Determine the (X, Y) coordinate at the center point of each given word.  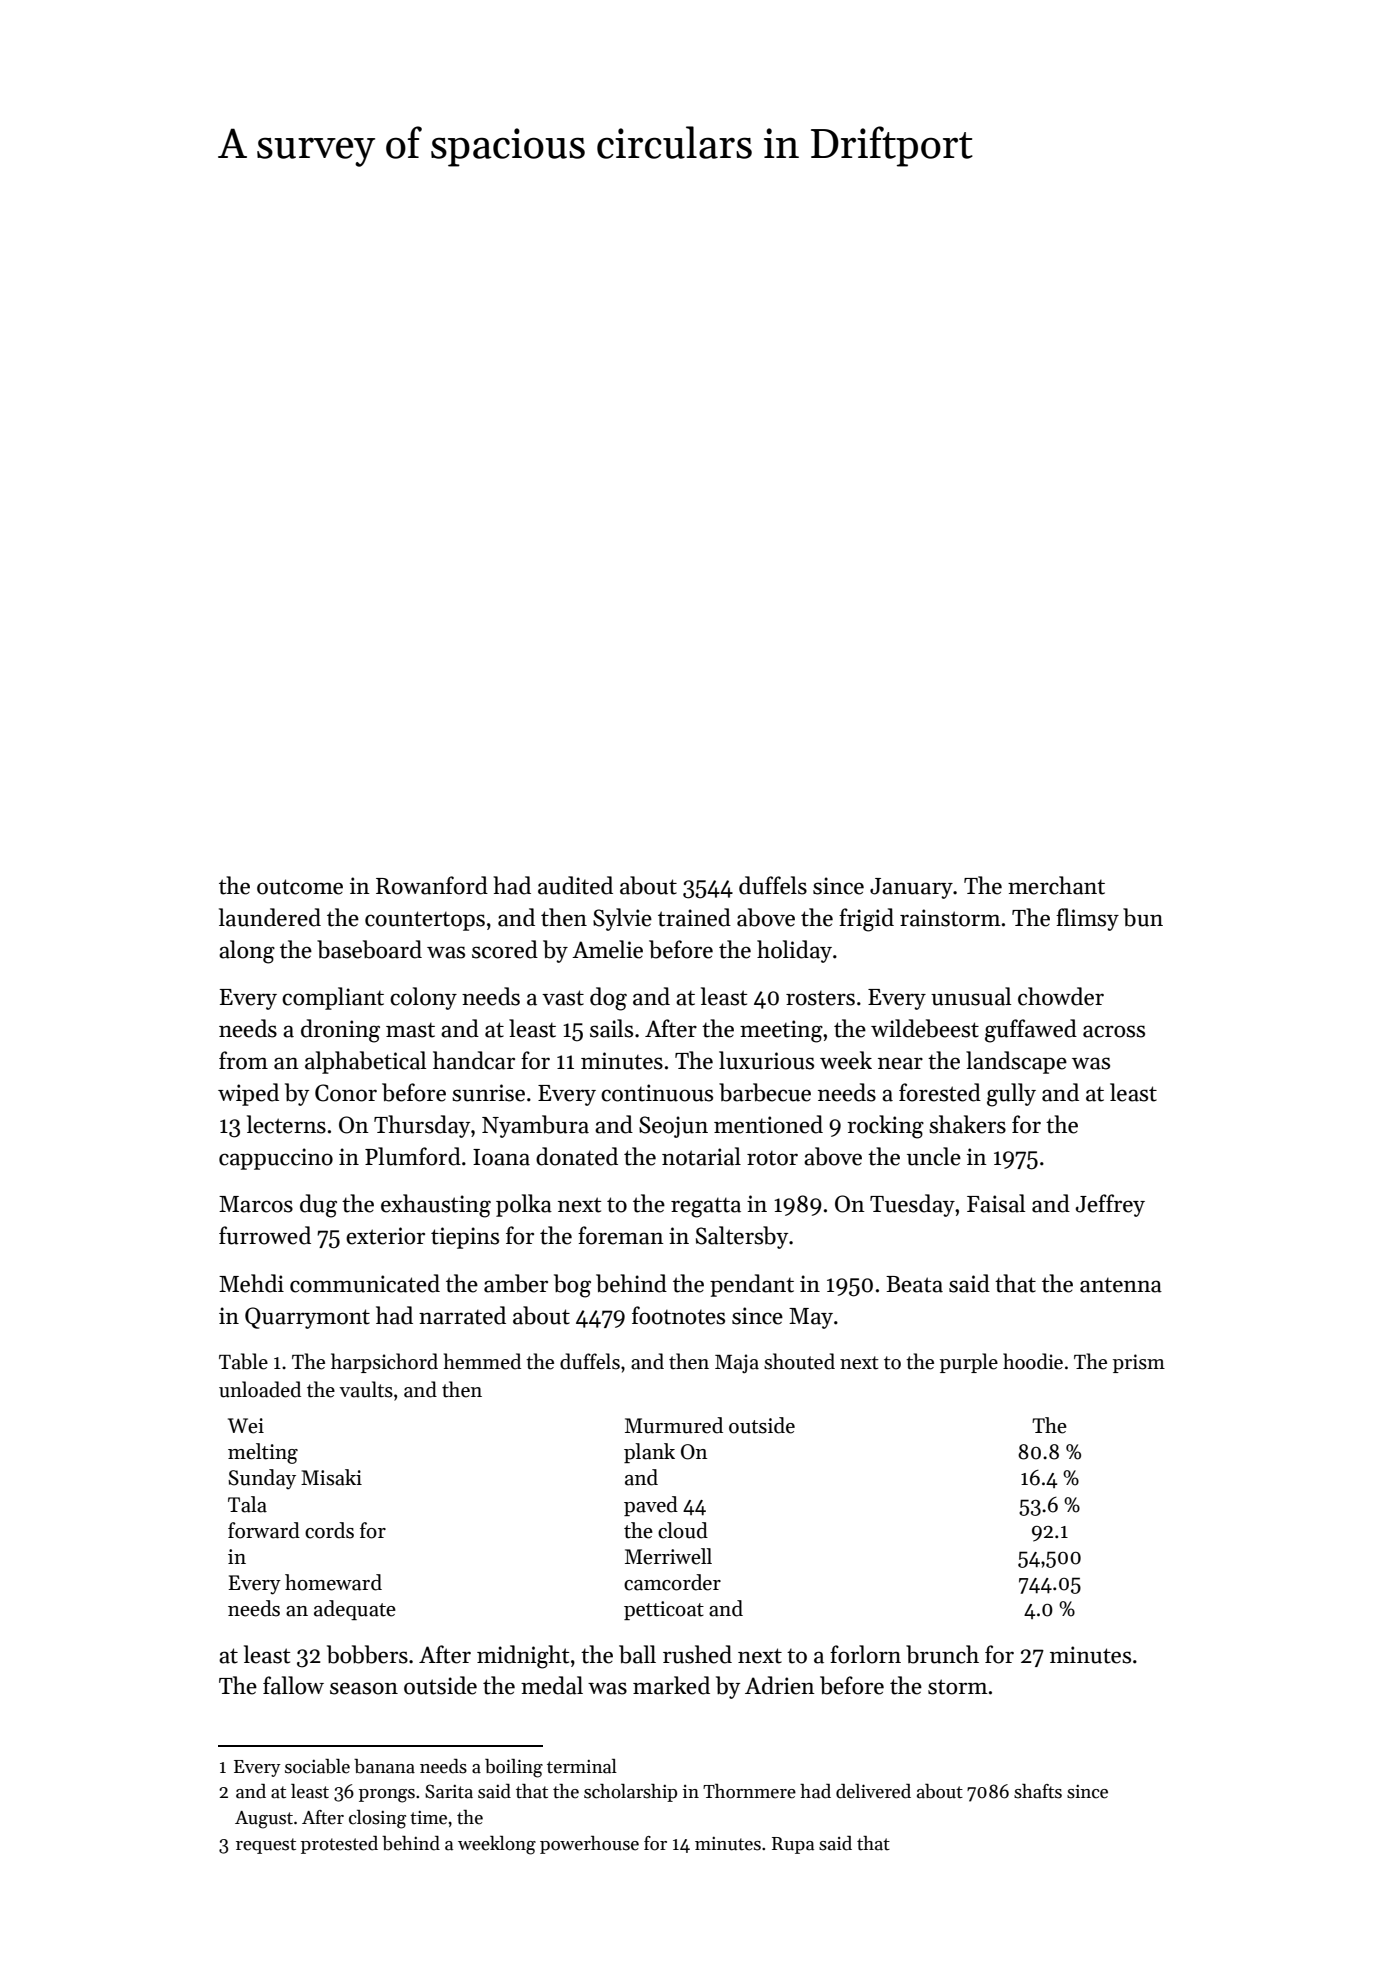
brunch (942, 1654)
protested (339, 1845)
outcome (300, 887)
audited (575, 885)
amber (516, 1283)
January (911, 888)
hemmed (482, 1361)
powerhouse (589, 1845)
